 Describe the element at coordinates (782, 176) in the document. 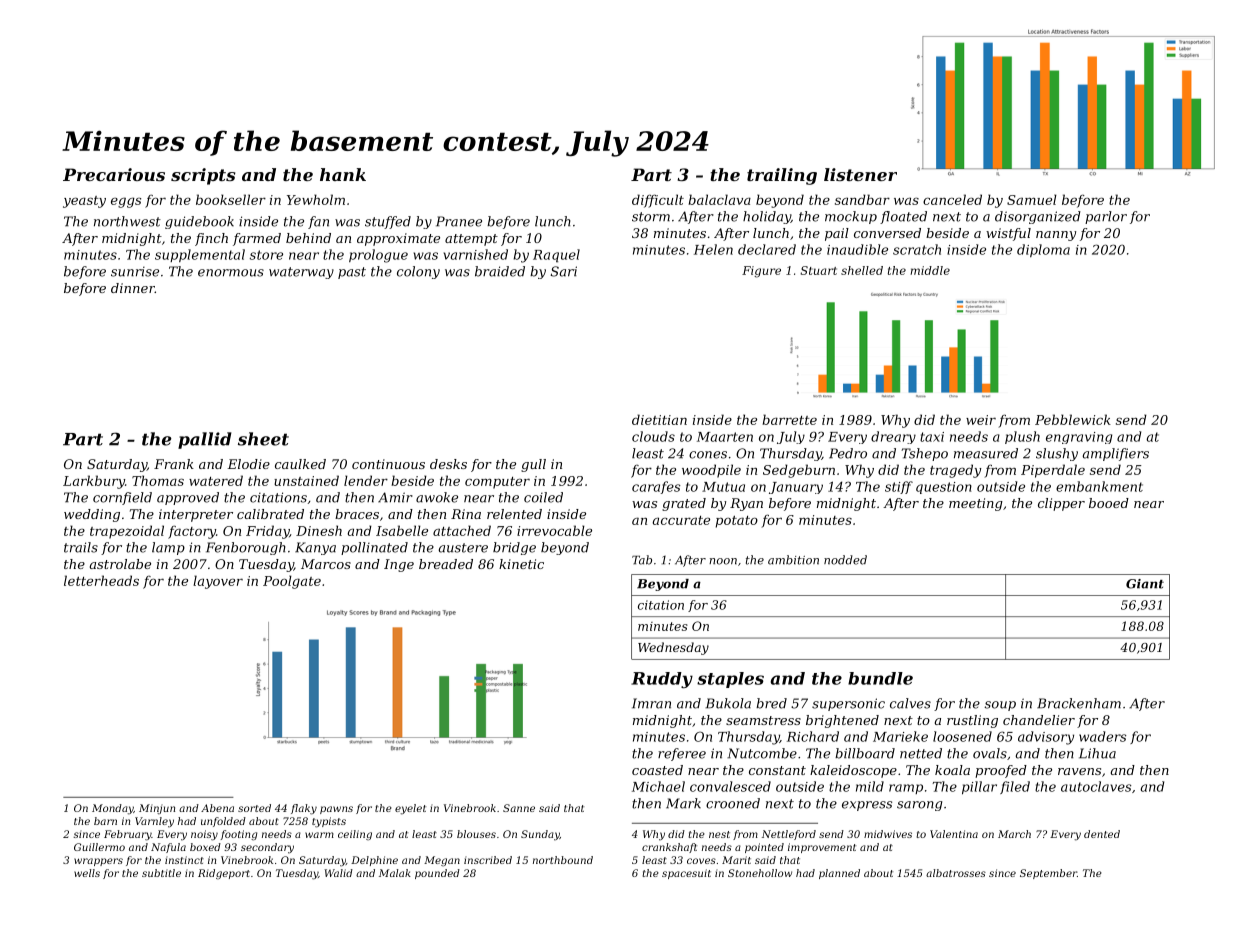

I see `trailing` at that location.
